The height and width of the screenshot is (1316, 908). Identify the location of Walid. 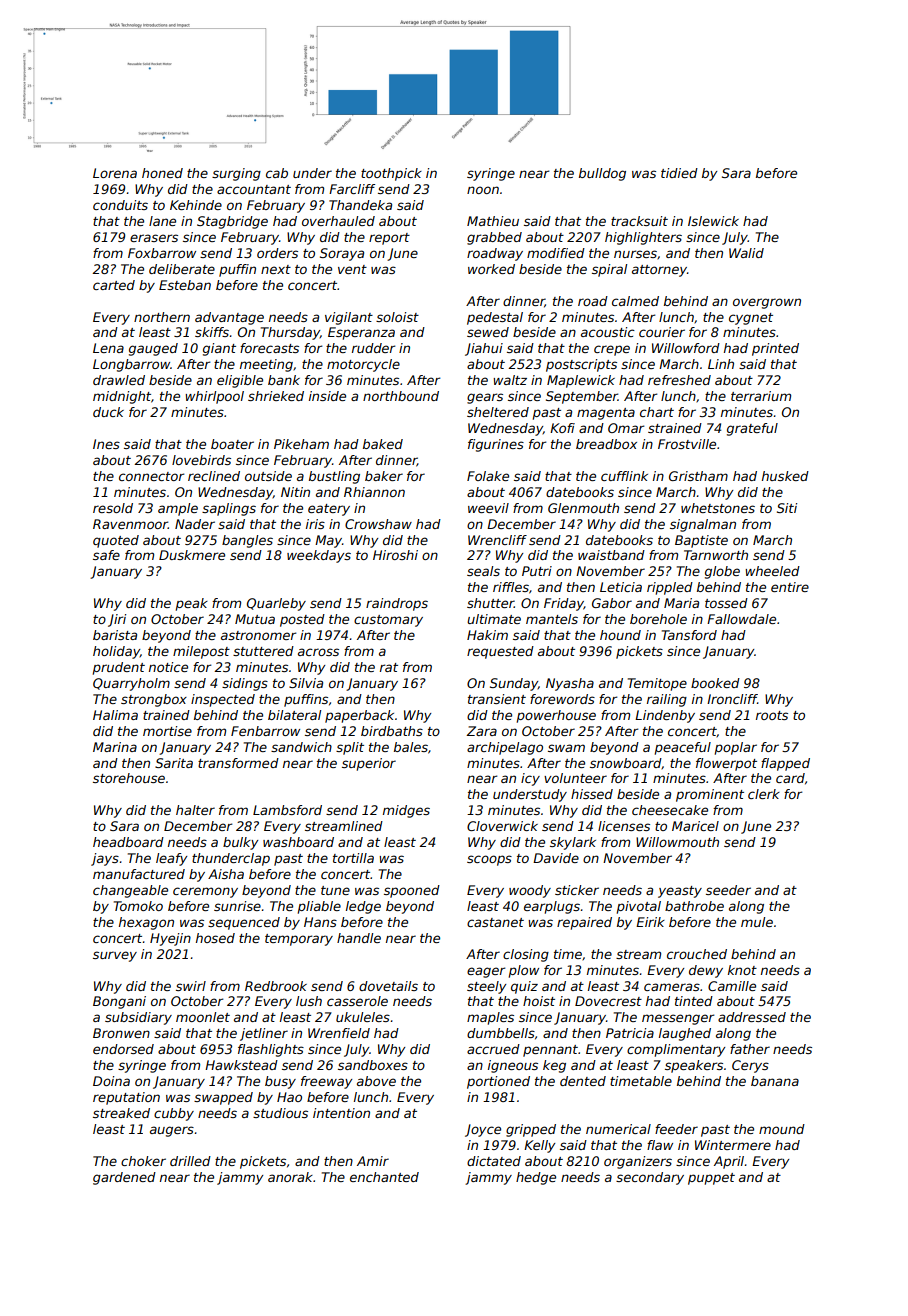
(746, 253).
